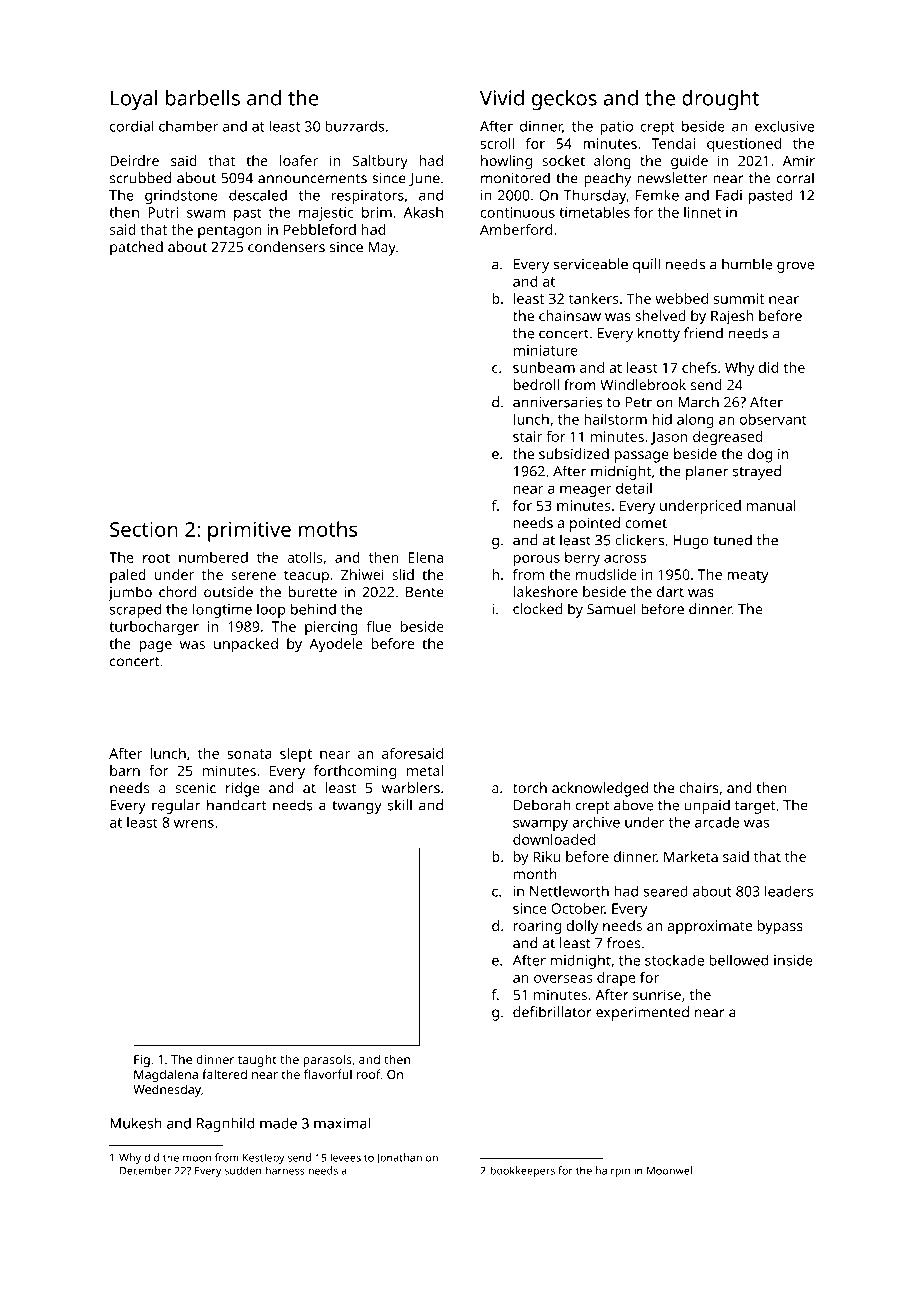 Image resolution: width=924 pixels, height=1314 pixels. Describe the element at coordinates (698, 402) in the document. I see `March` at that location.
